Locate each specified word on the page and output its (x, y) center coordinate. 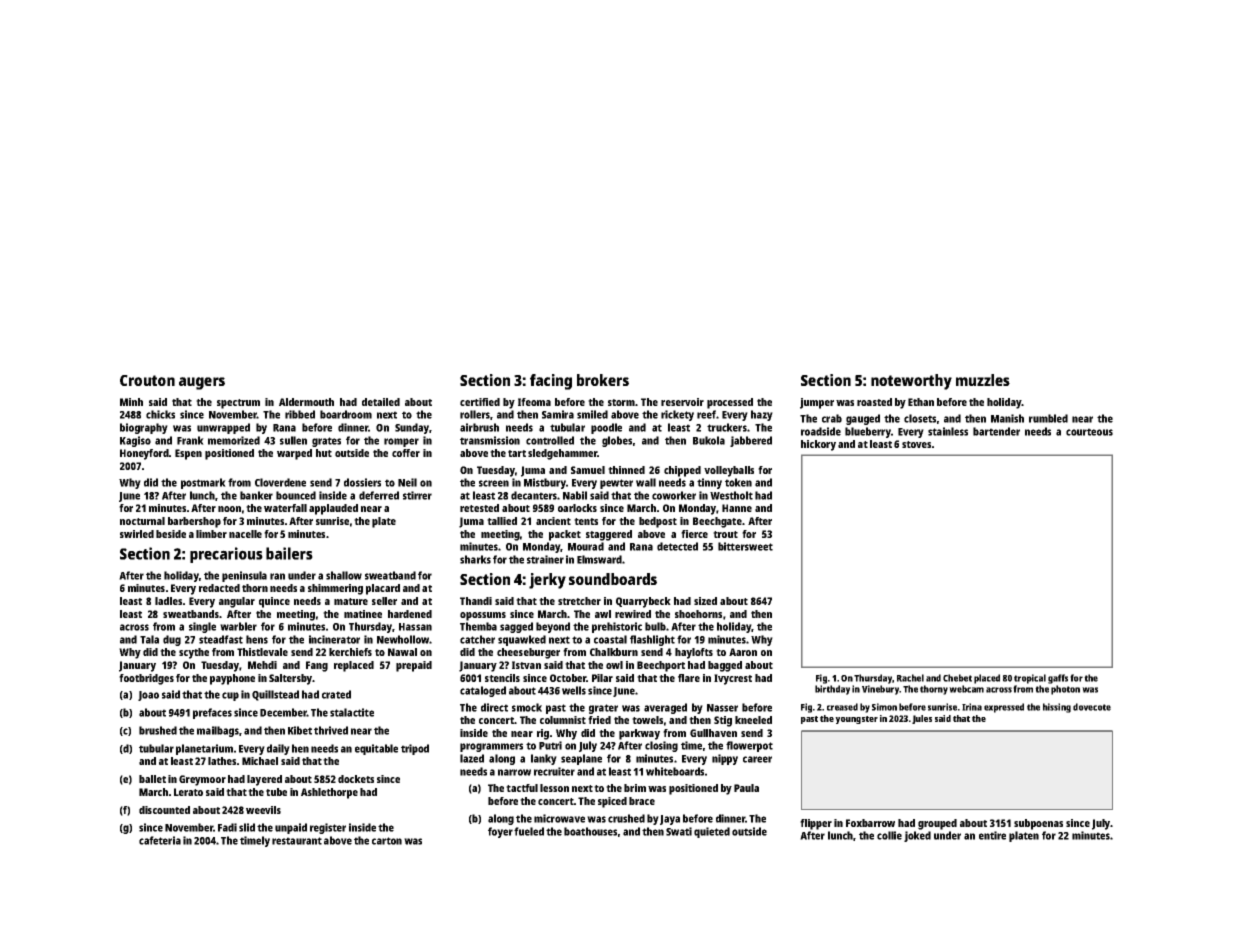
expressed (1004, 708)
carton (387, 841)
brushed (158, 730)
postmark (203, 483)
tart (517, 453)
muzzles (983, 380)
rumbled (1048, 418)
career (757, 759)
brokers (603, 380)
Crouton (147, 380)
